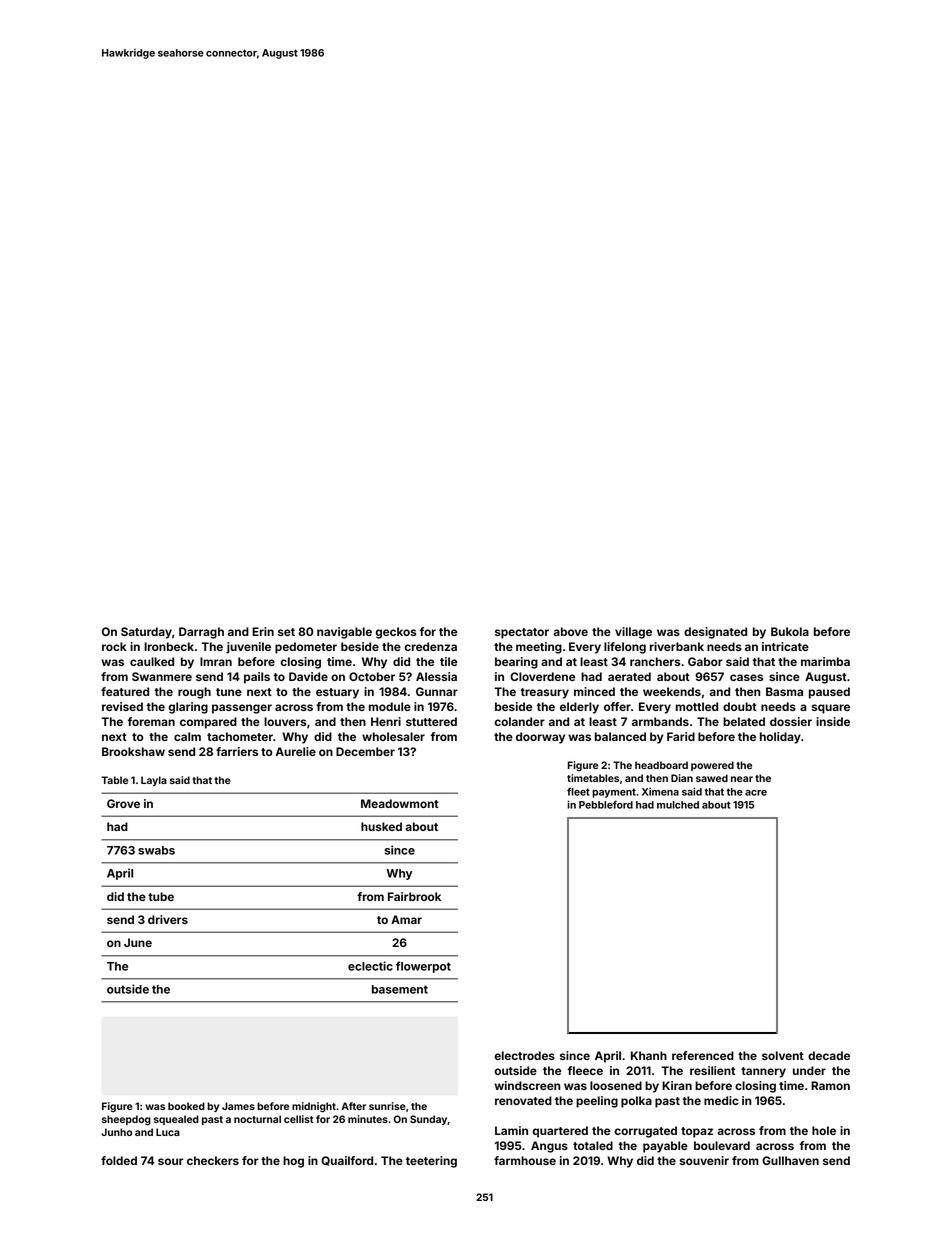 The height and width of the screenshot is (1233, 952). What do you see at coordinates (678, 805) in the screenshot?
I see `mulched` at bounding box center [678, 805].
